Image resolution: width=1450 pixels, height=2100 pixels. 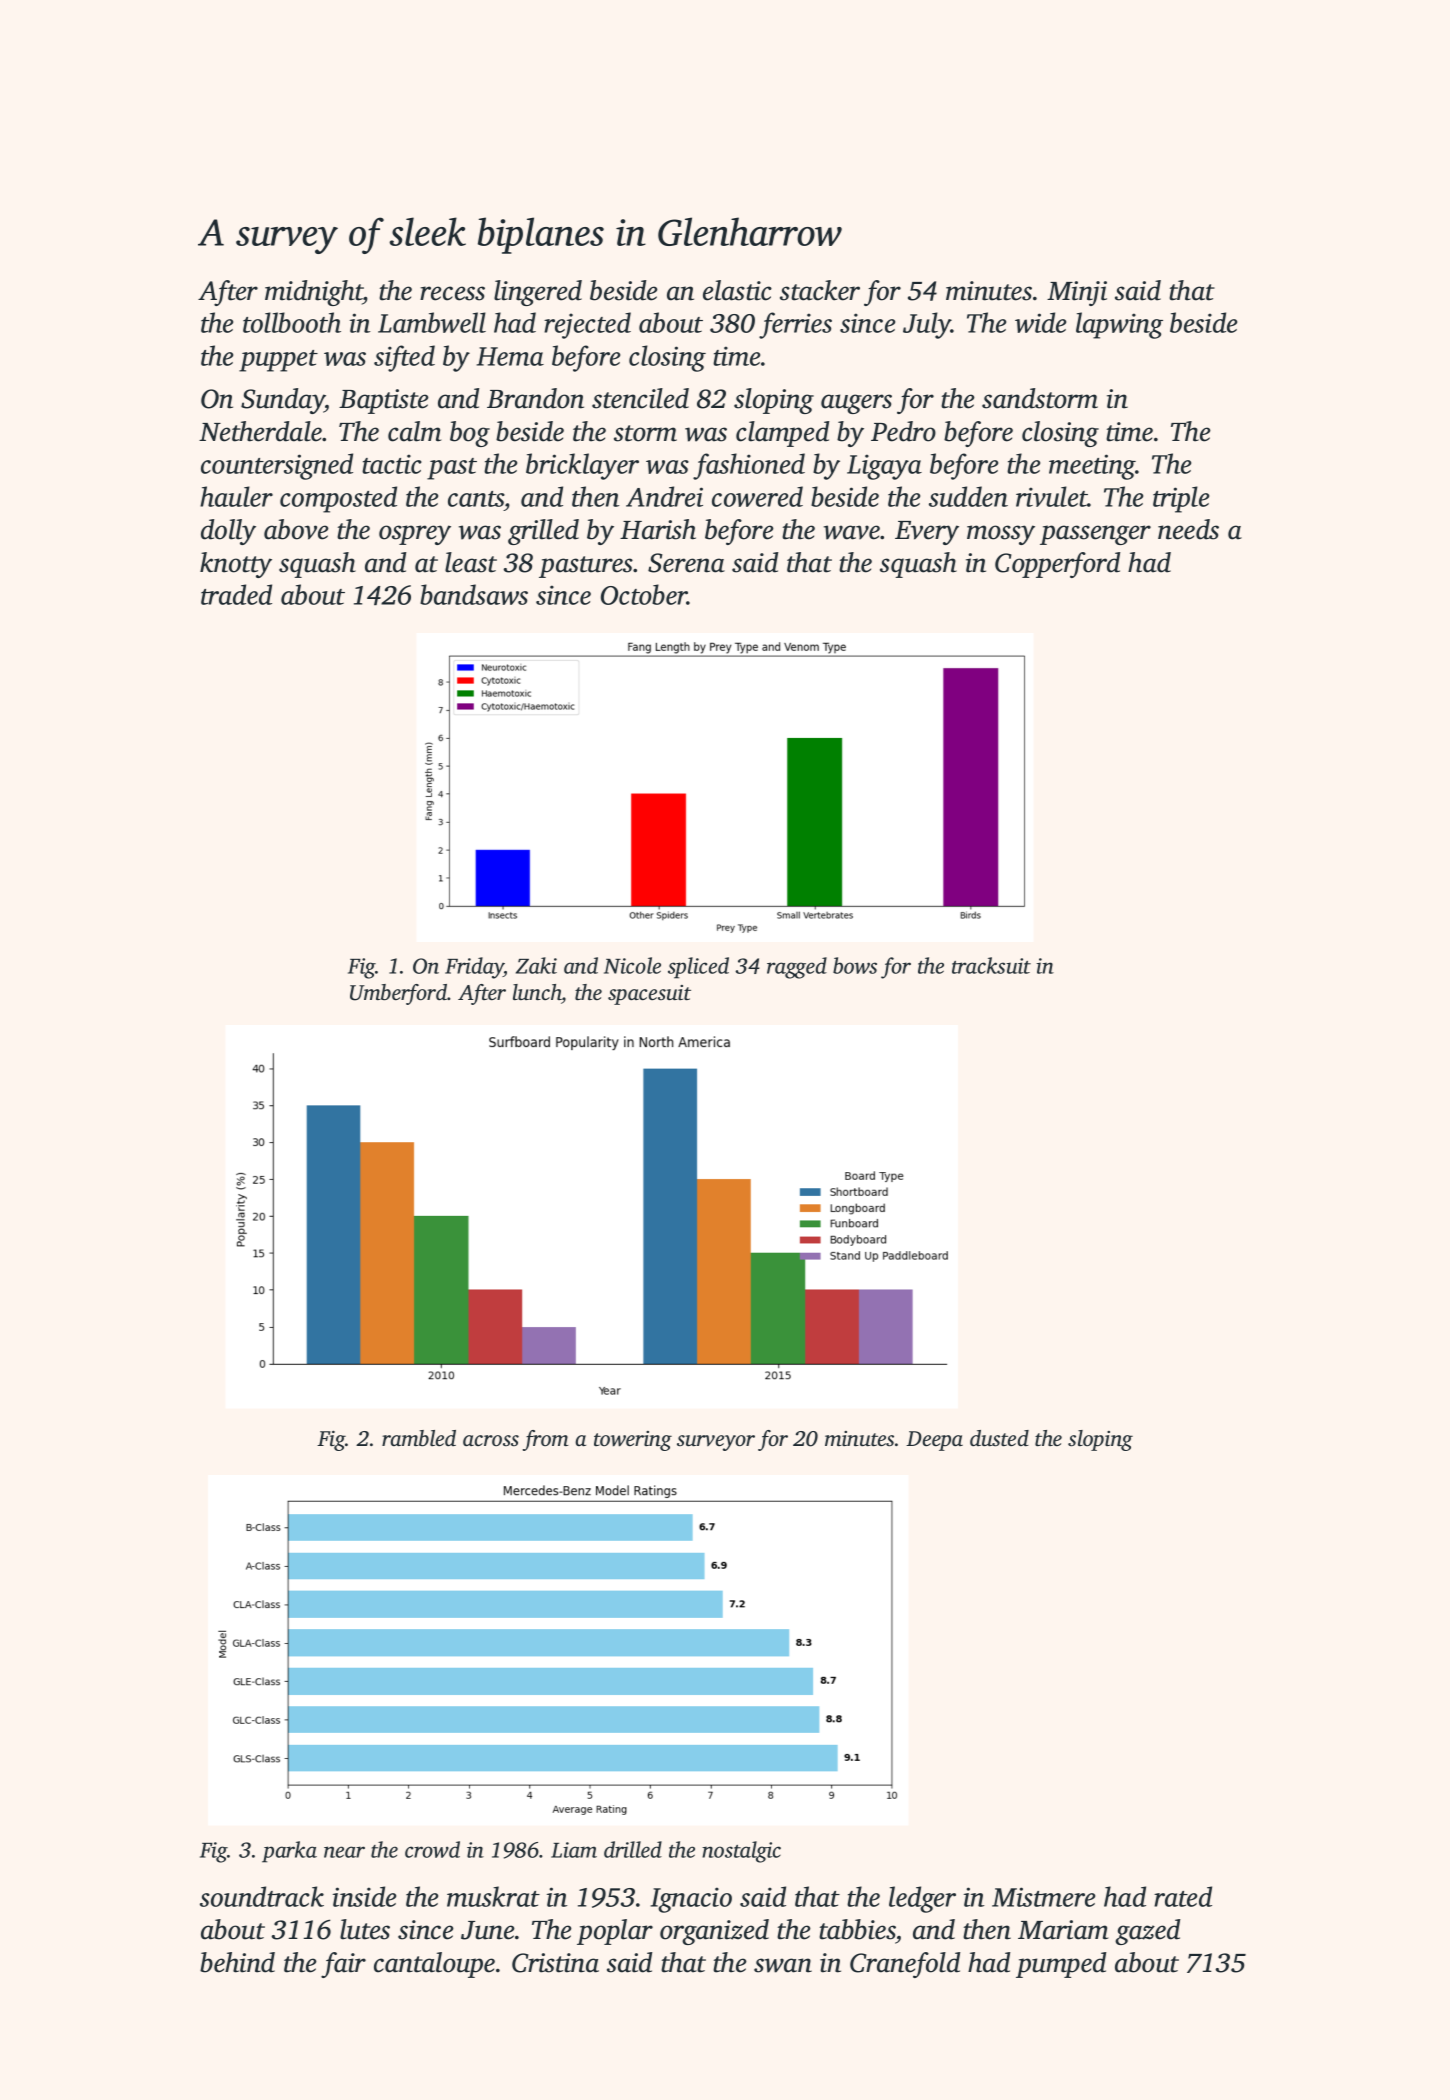 I want to click on behind, so click(x=237, y=1962).
